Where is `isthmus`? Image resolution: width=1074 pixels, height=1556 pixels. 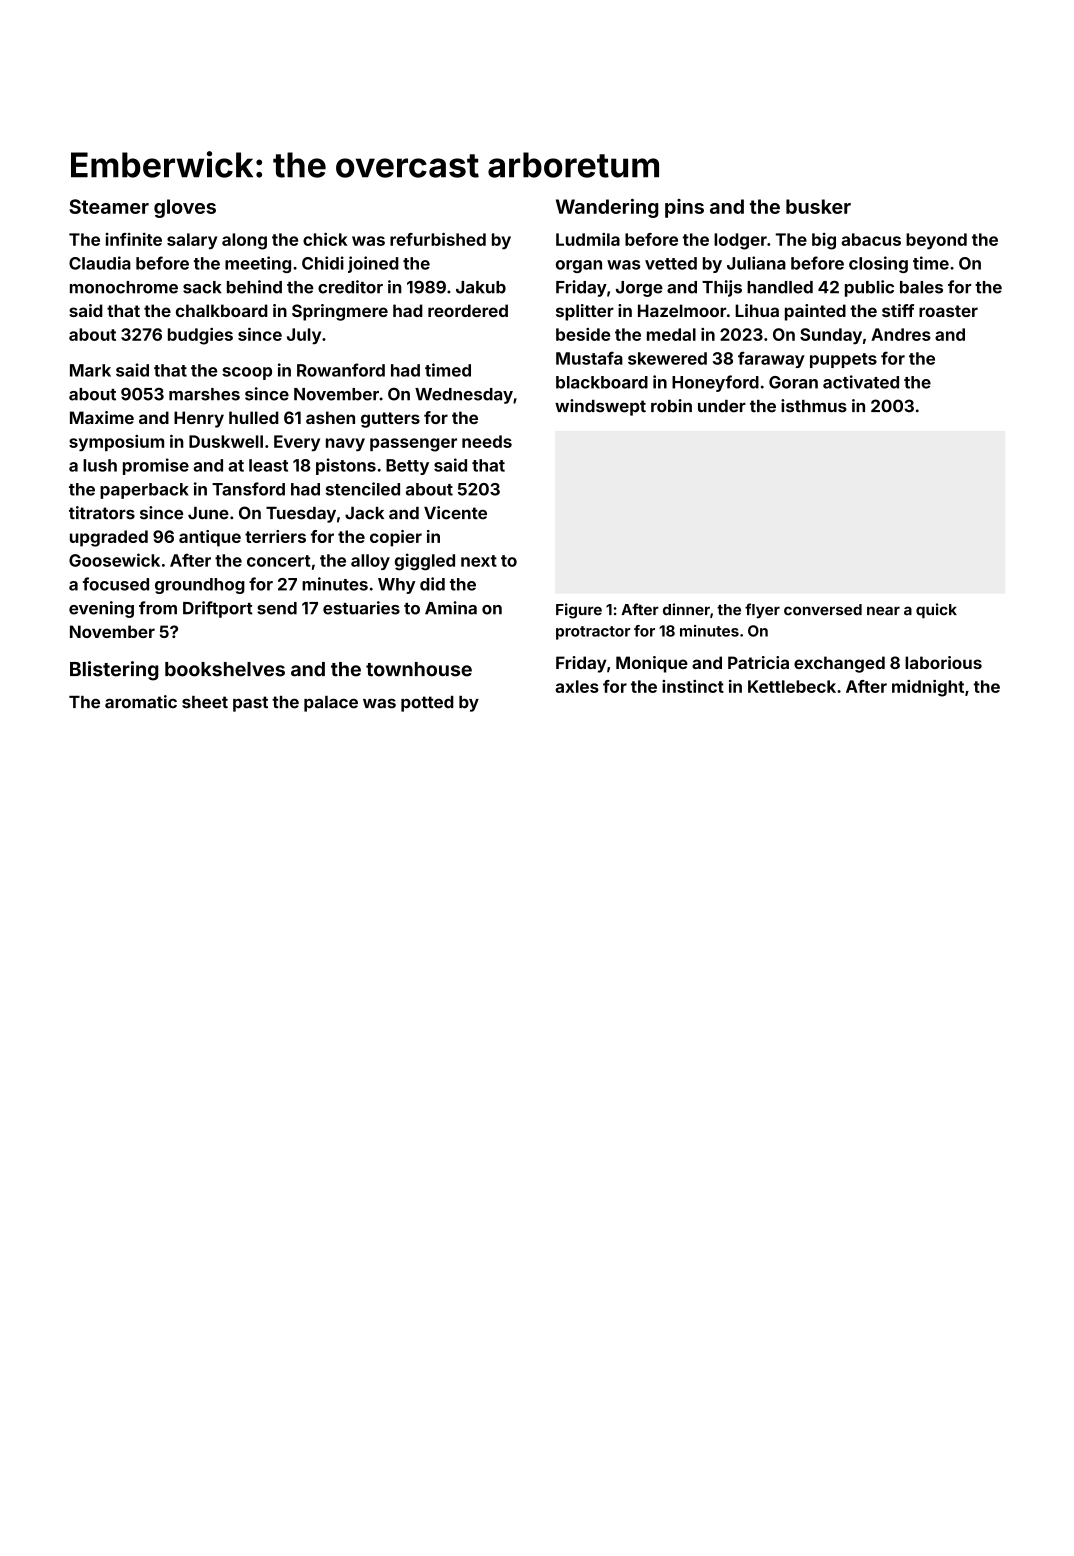 isthmus is located at coordinates (814, 406).
